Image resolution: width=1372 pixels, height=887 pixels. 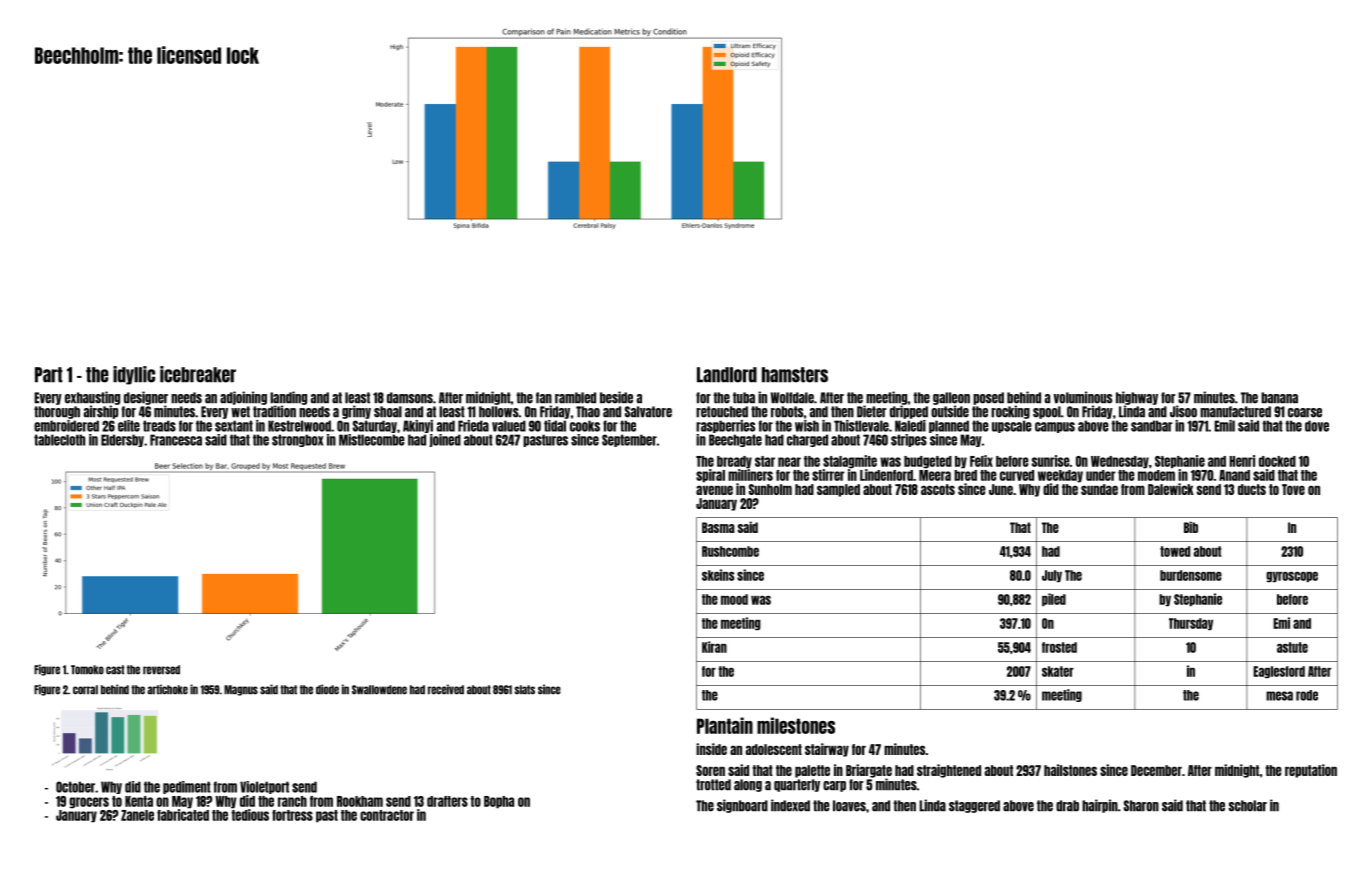 What do you see at coordinates (727, 375) in the image?
I see `Landlord` at bounding box center [727, 375].
